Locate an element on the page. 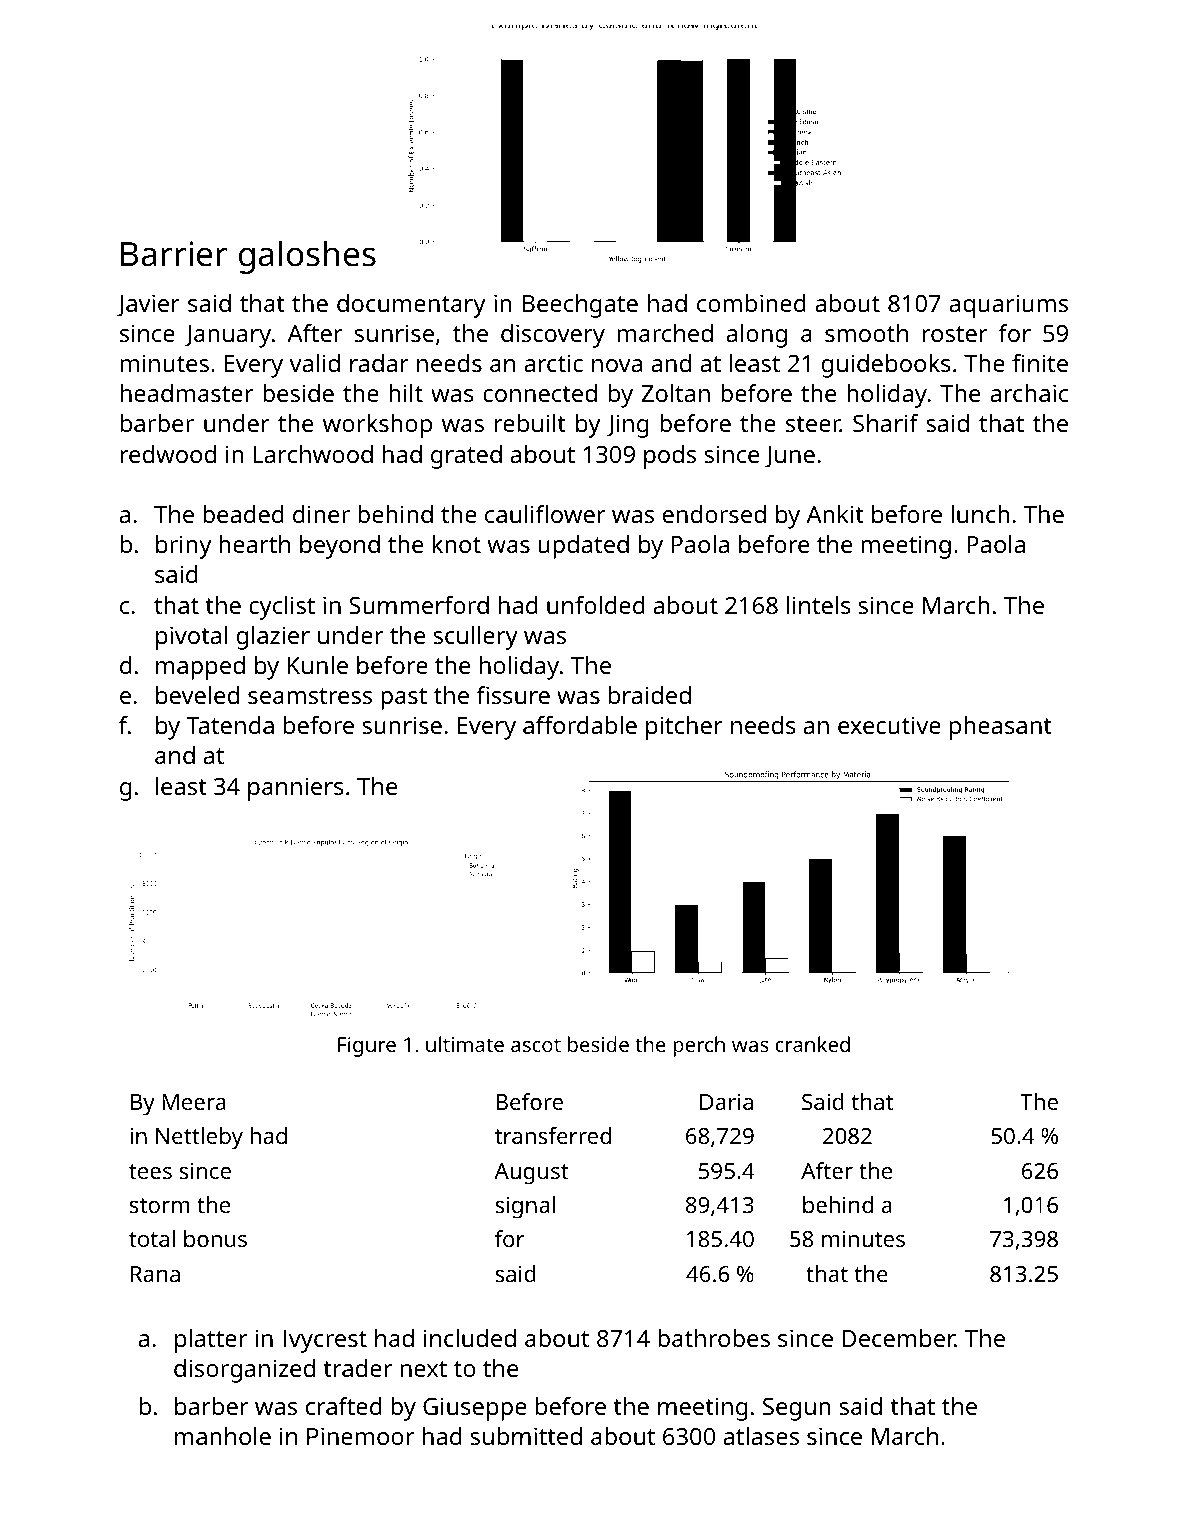 This document has height=1537, width=1188. Beechgate is located at coordinates (580, 306).
